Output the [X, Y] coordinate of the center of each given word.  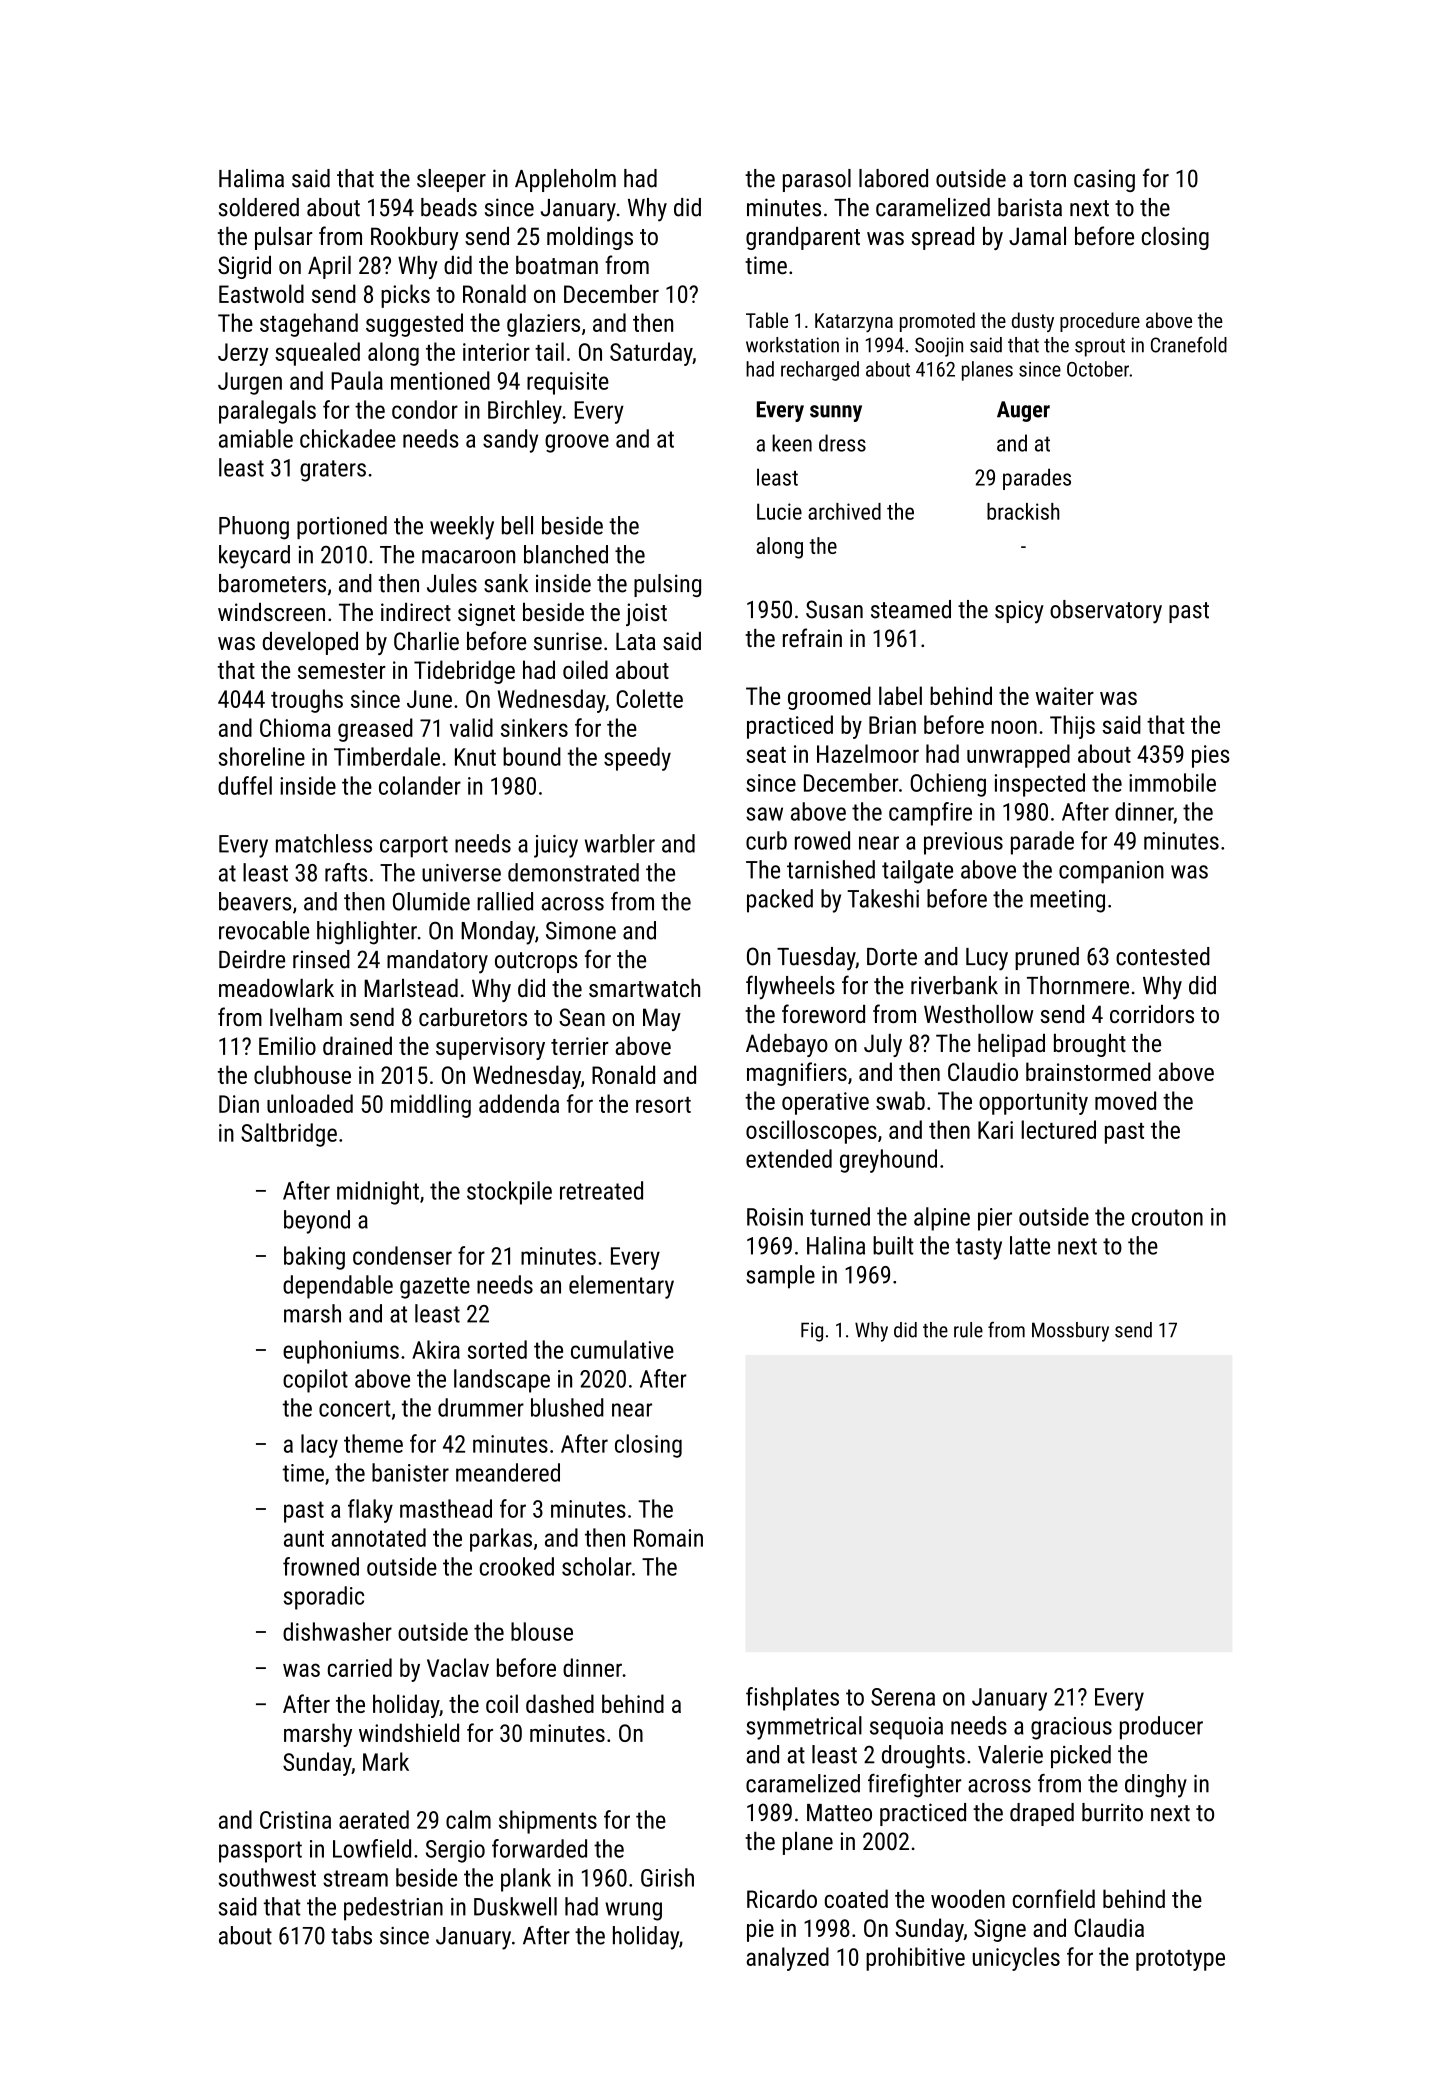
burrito [1112, 1812]
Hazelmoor [868, 753]
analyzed [787, 1959]
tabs [351, 1935]
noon [1014, 727]
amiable [256, 438]
